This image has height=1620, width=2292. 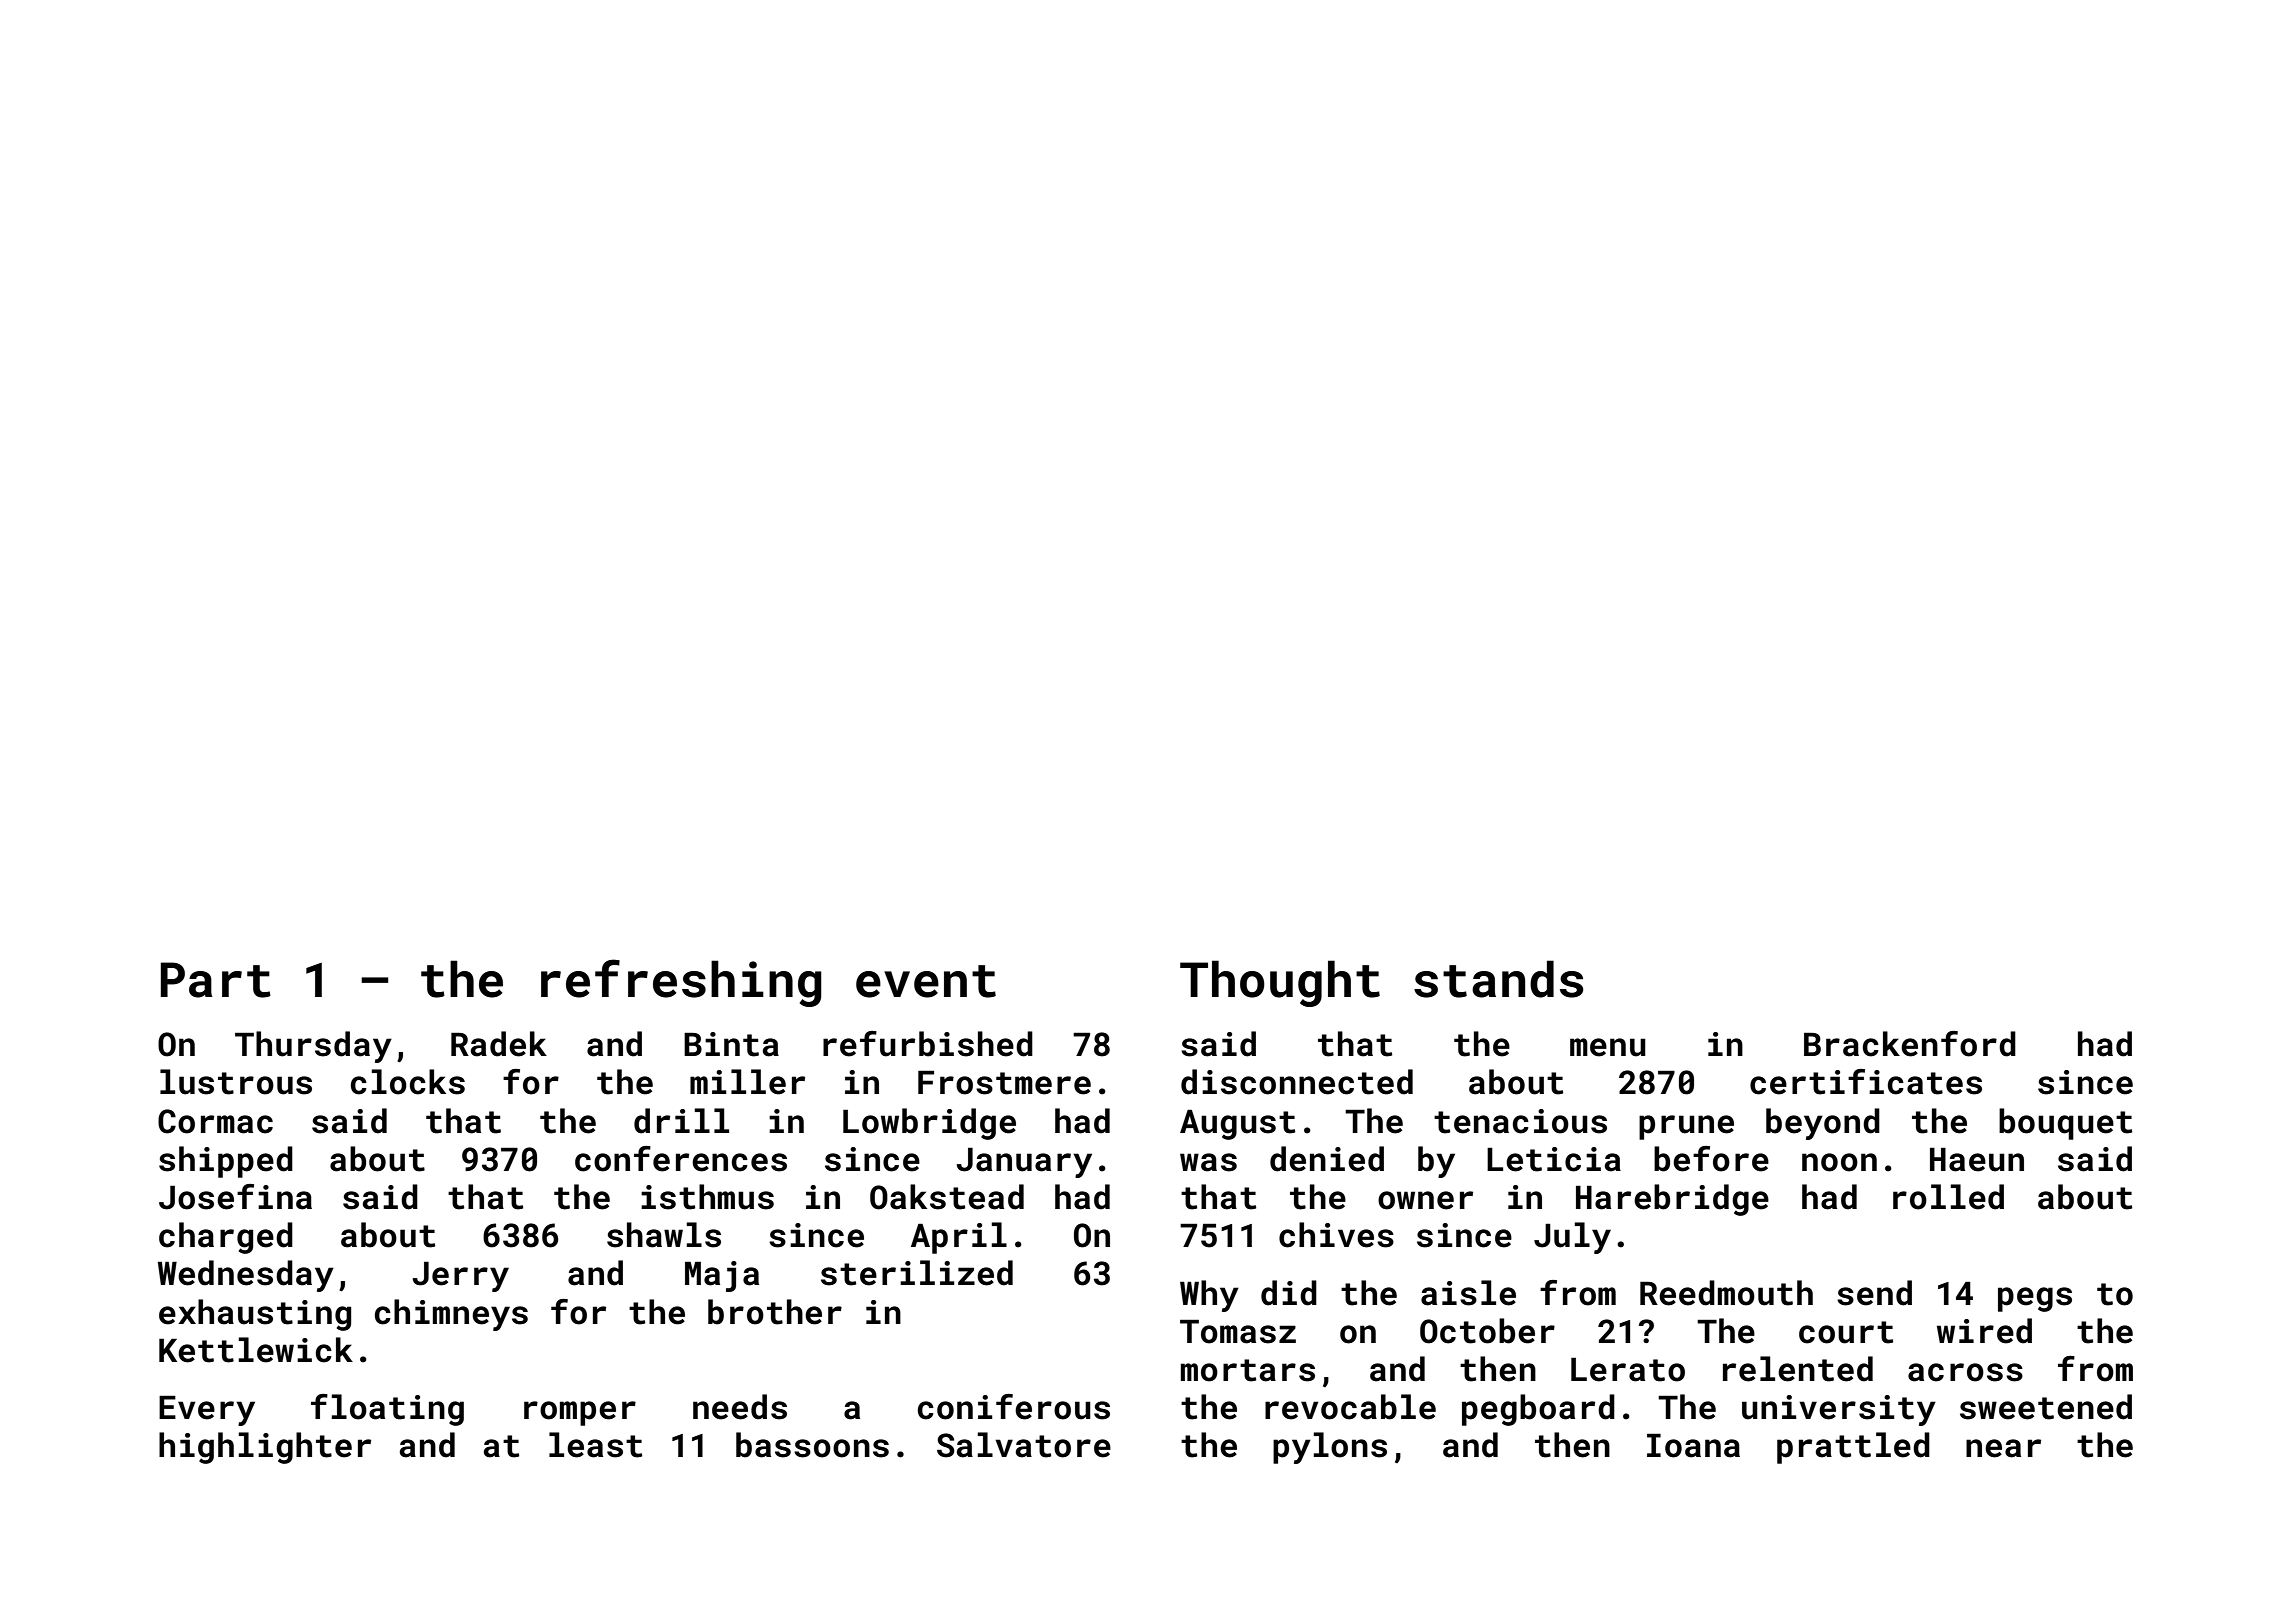 I want to click on wired, so click(x=1984, y=1331).
